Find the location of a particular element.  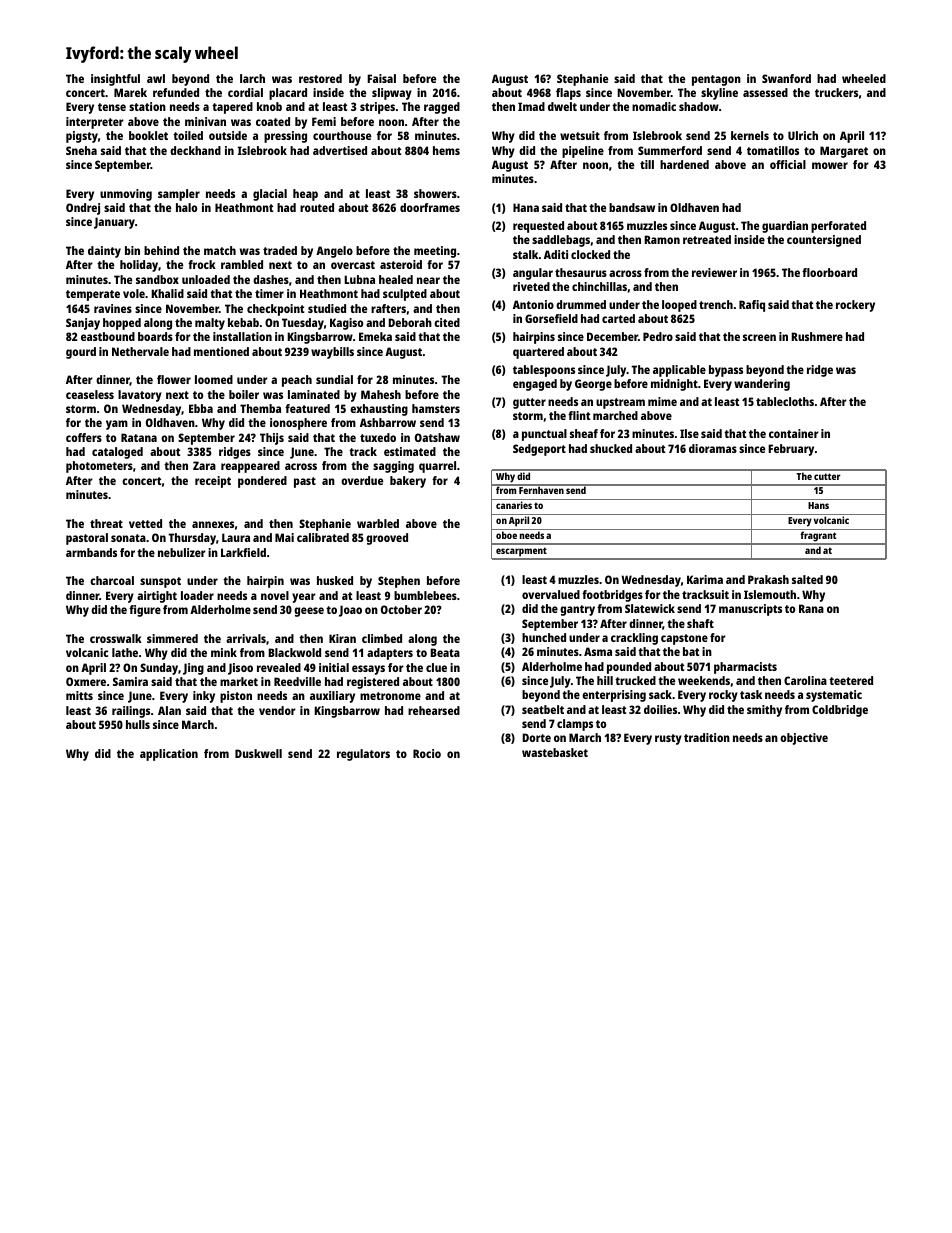

bakery is located at coordinates (408, 482).
